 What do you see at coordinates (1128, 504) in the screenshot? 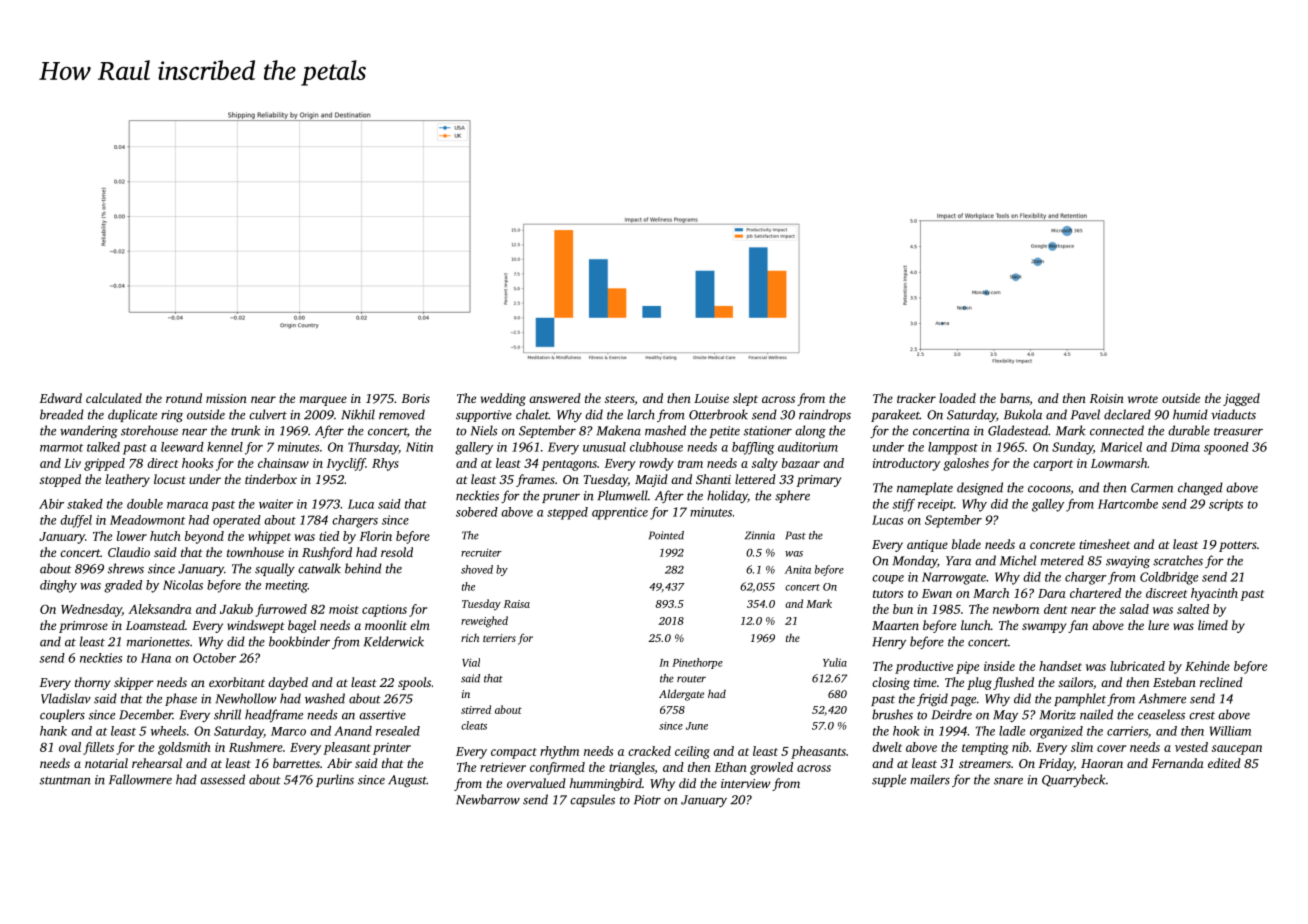
I see `Hartcombe` at bounding box center [1128, 504].
